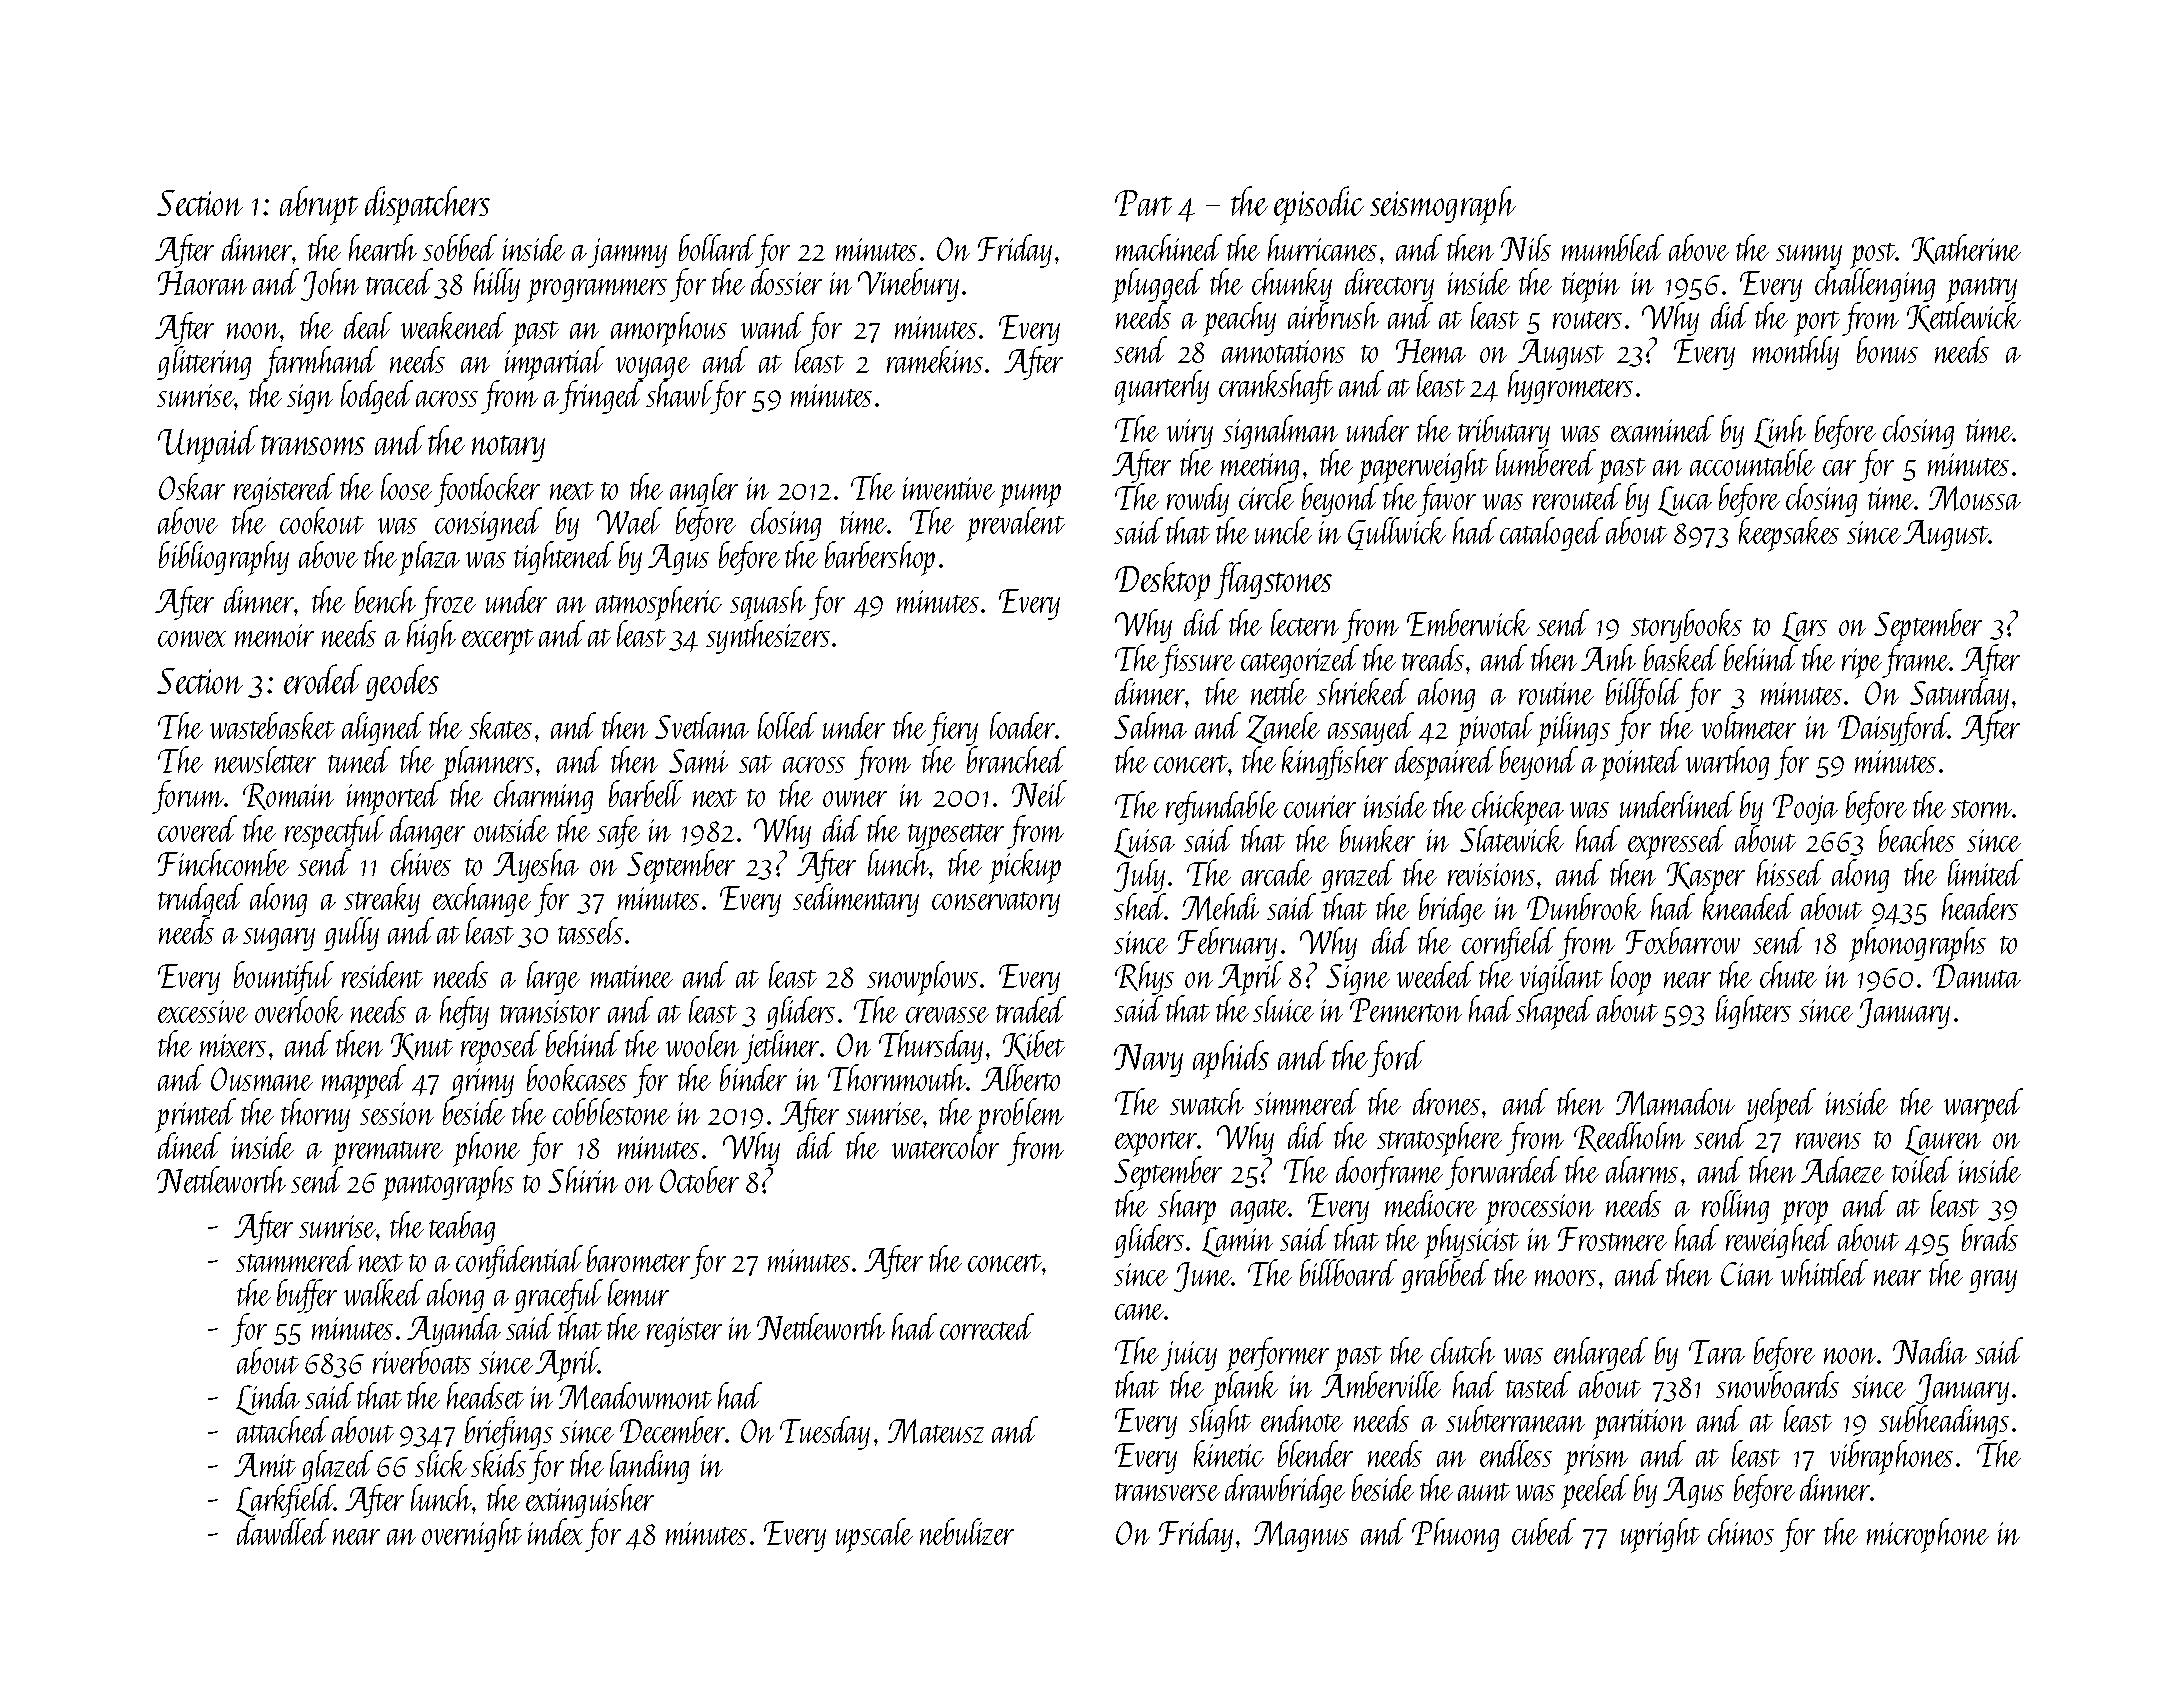 This page has width=2178, height=1683. Describe the element at coordinates (1016, 760) in the page. I see `branched` at that location.
